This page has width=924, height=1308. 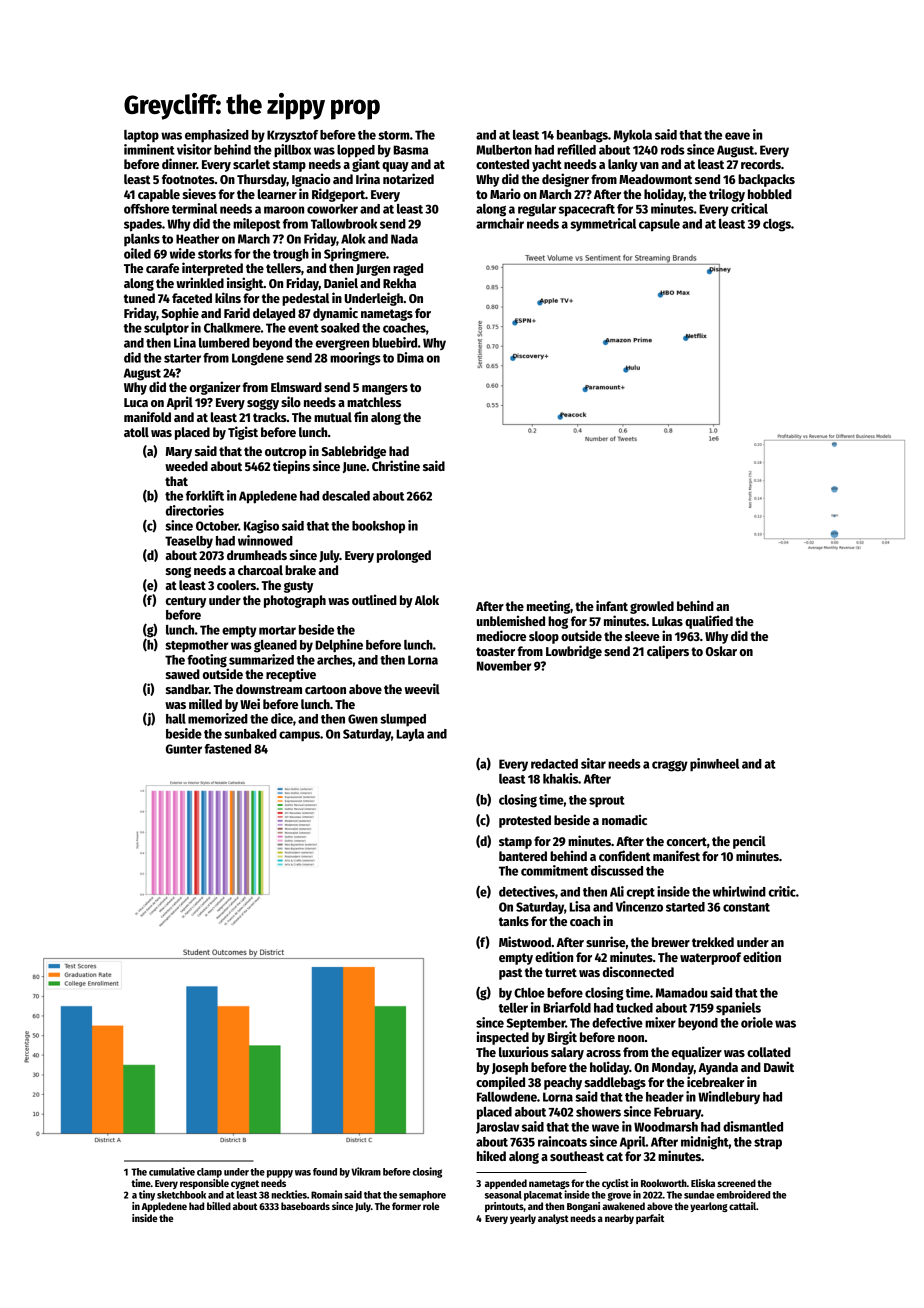 What do you see at coordinates (219, 1206) in the page?
I see `billed` at bounding box center [219, 1206].
